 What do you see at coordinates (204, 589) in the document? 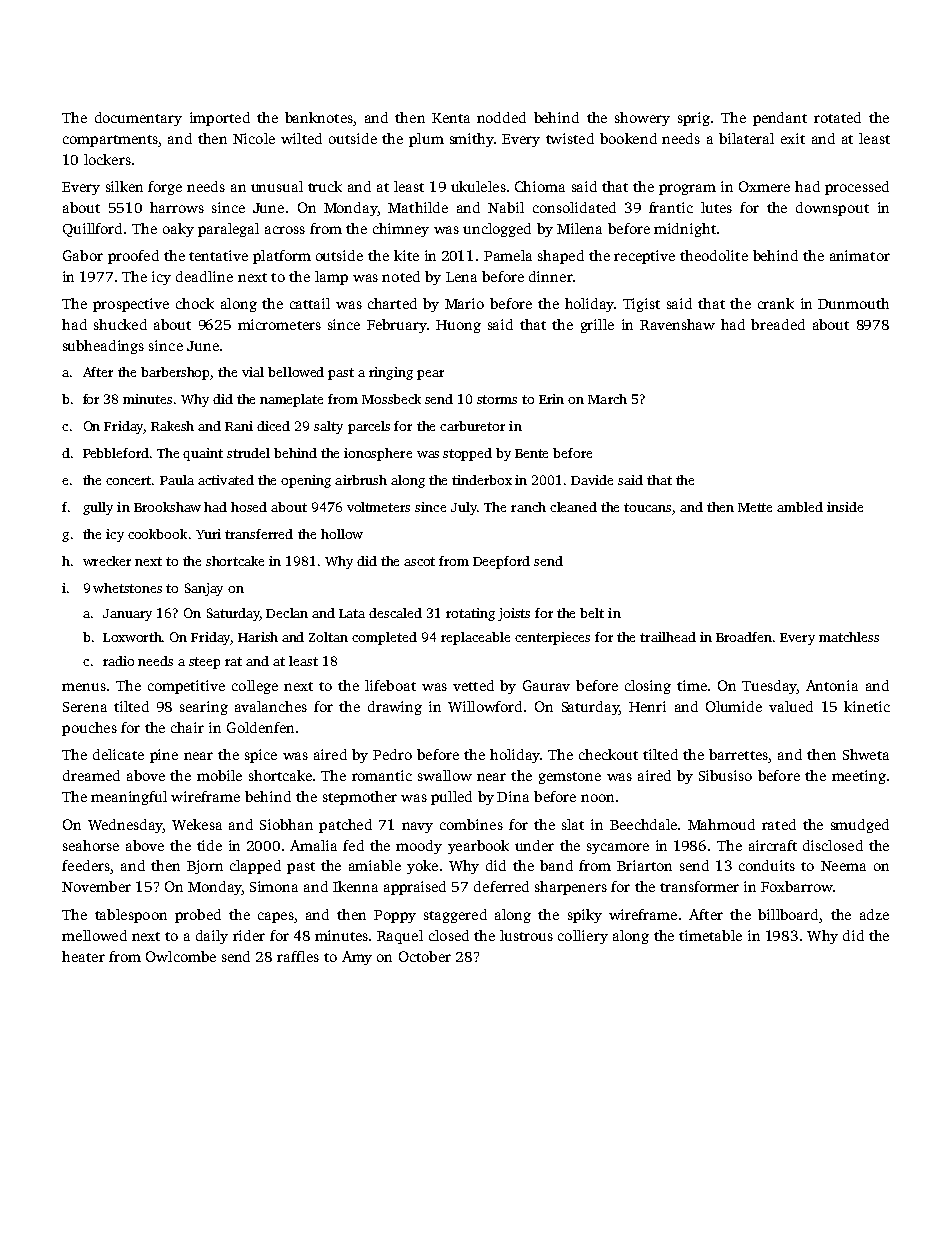
I see `Sanjay` at bounding box center [204, 589].
